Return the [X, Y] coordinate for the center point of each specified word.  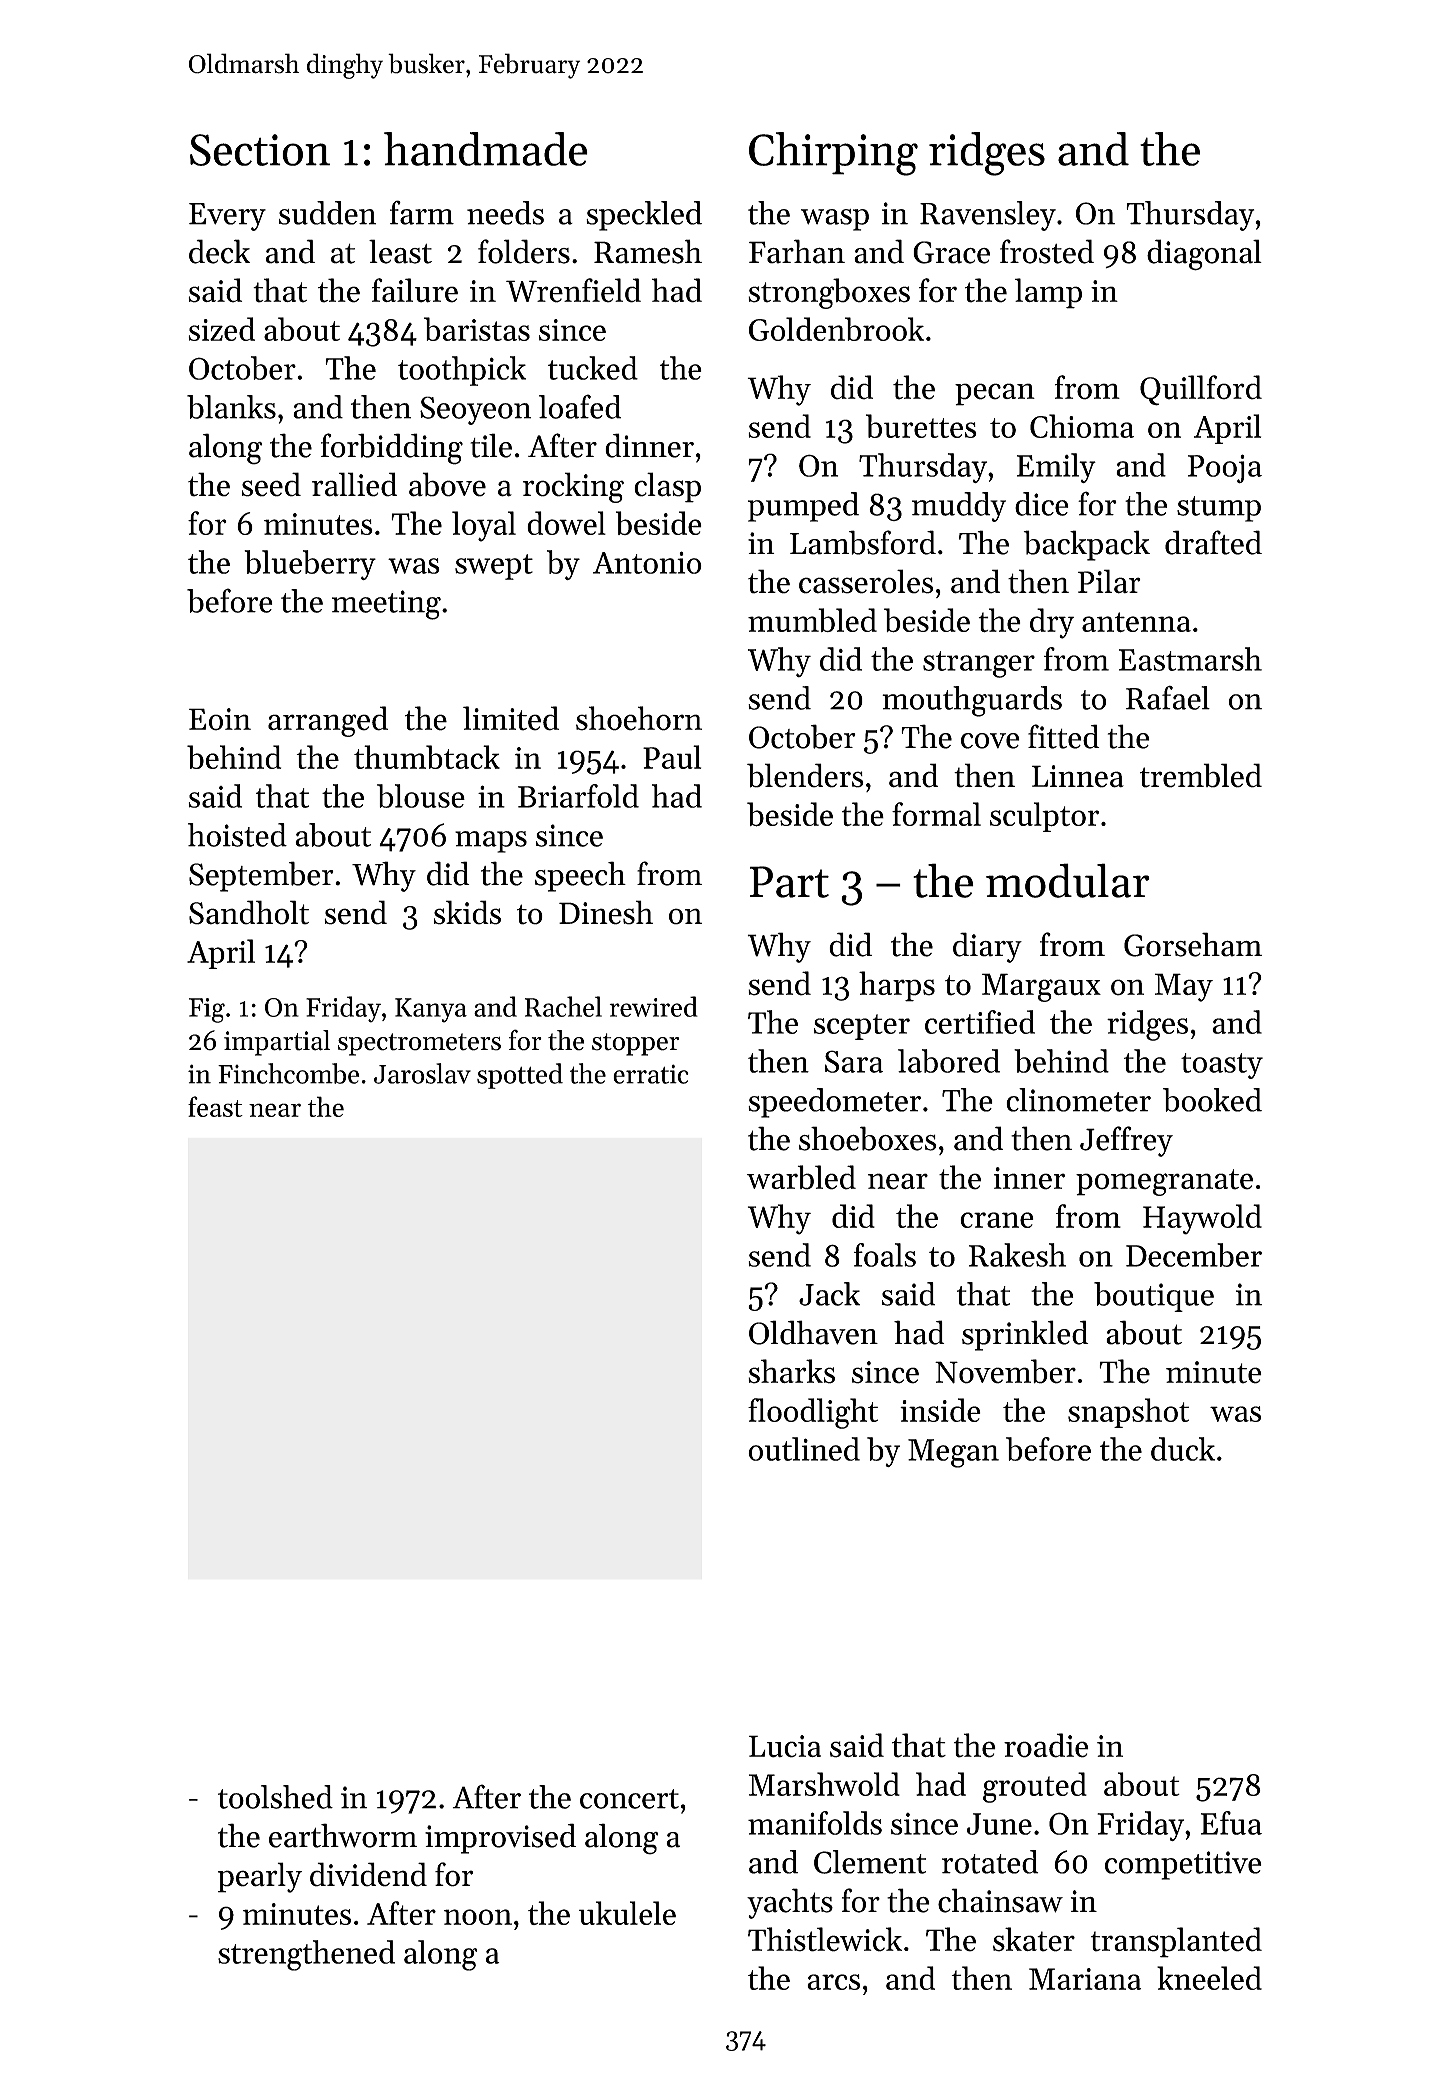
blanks [231, 407]
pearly [260, 1877]
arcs [833, 1982]
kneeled [1209, 1978]
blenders [805, 775]
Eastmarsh [1190, 659]
